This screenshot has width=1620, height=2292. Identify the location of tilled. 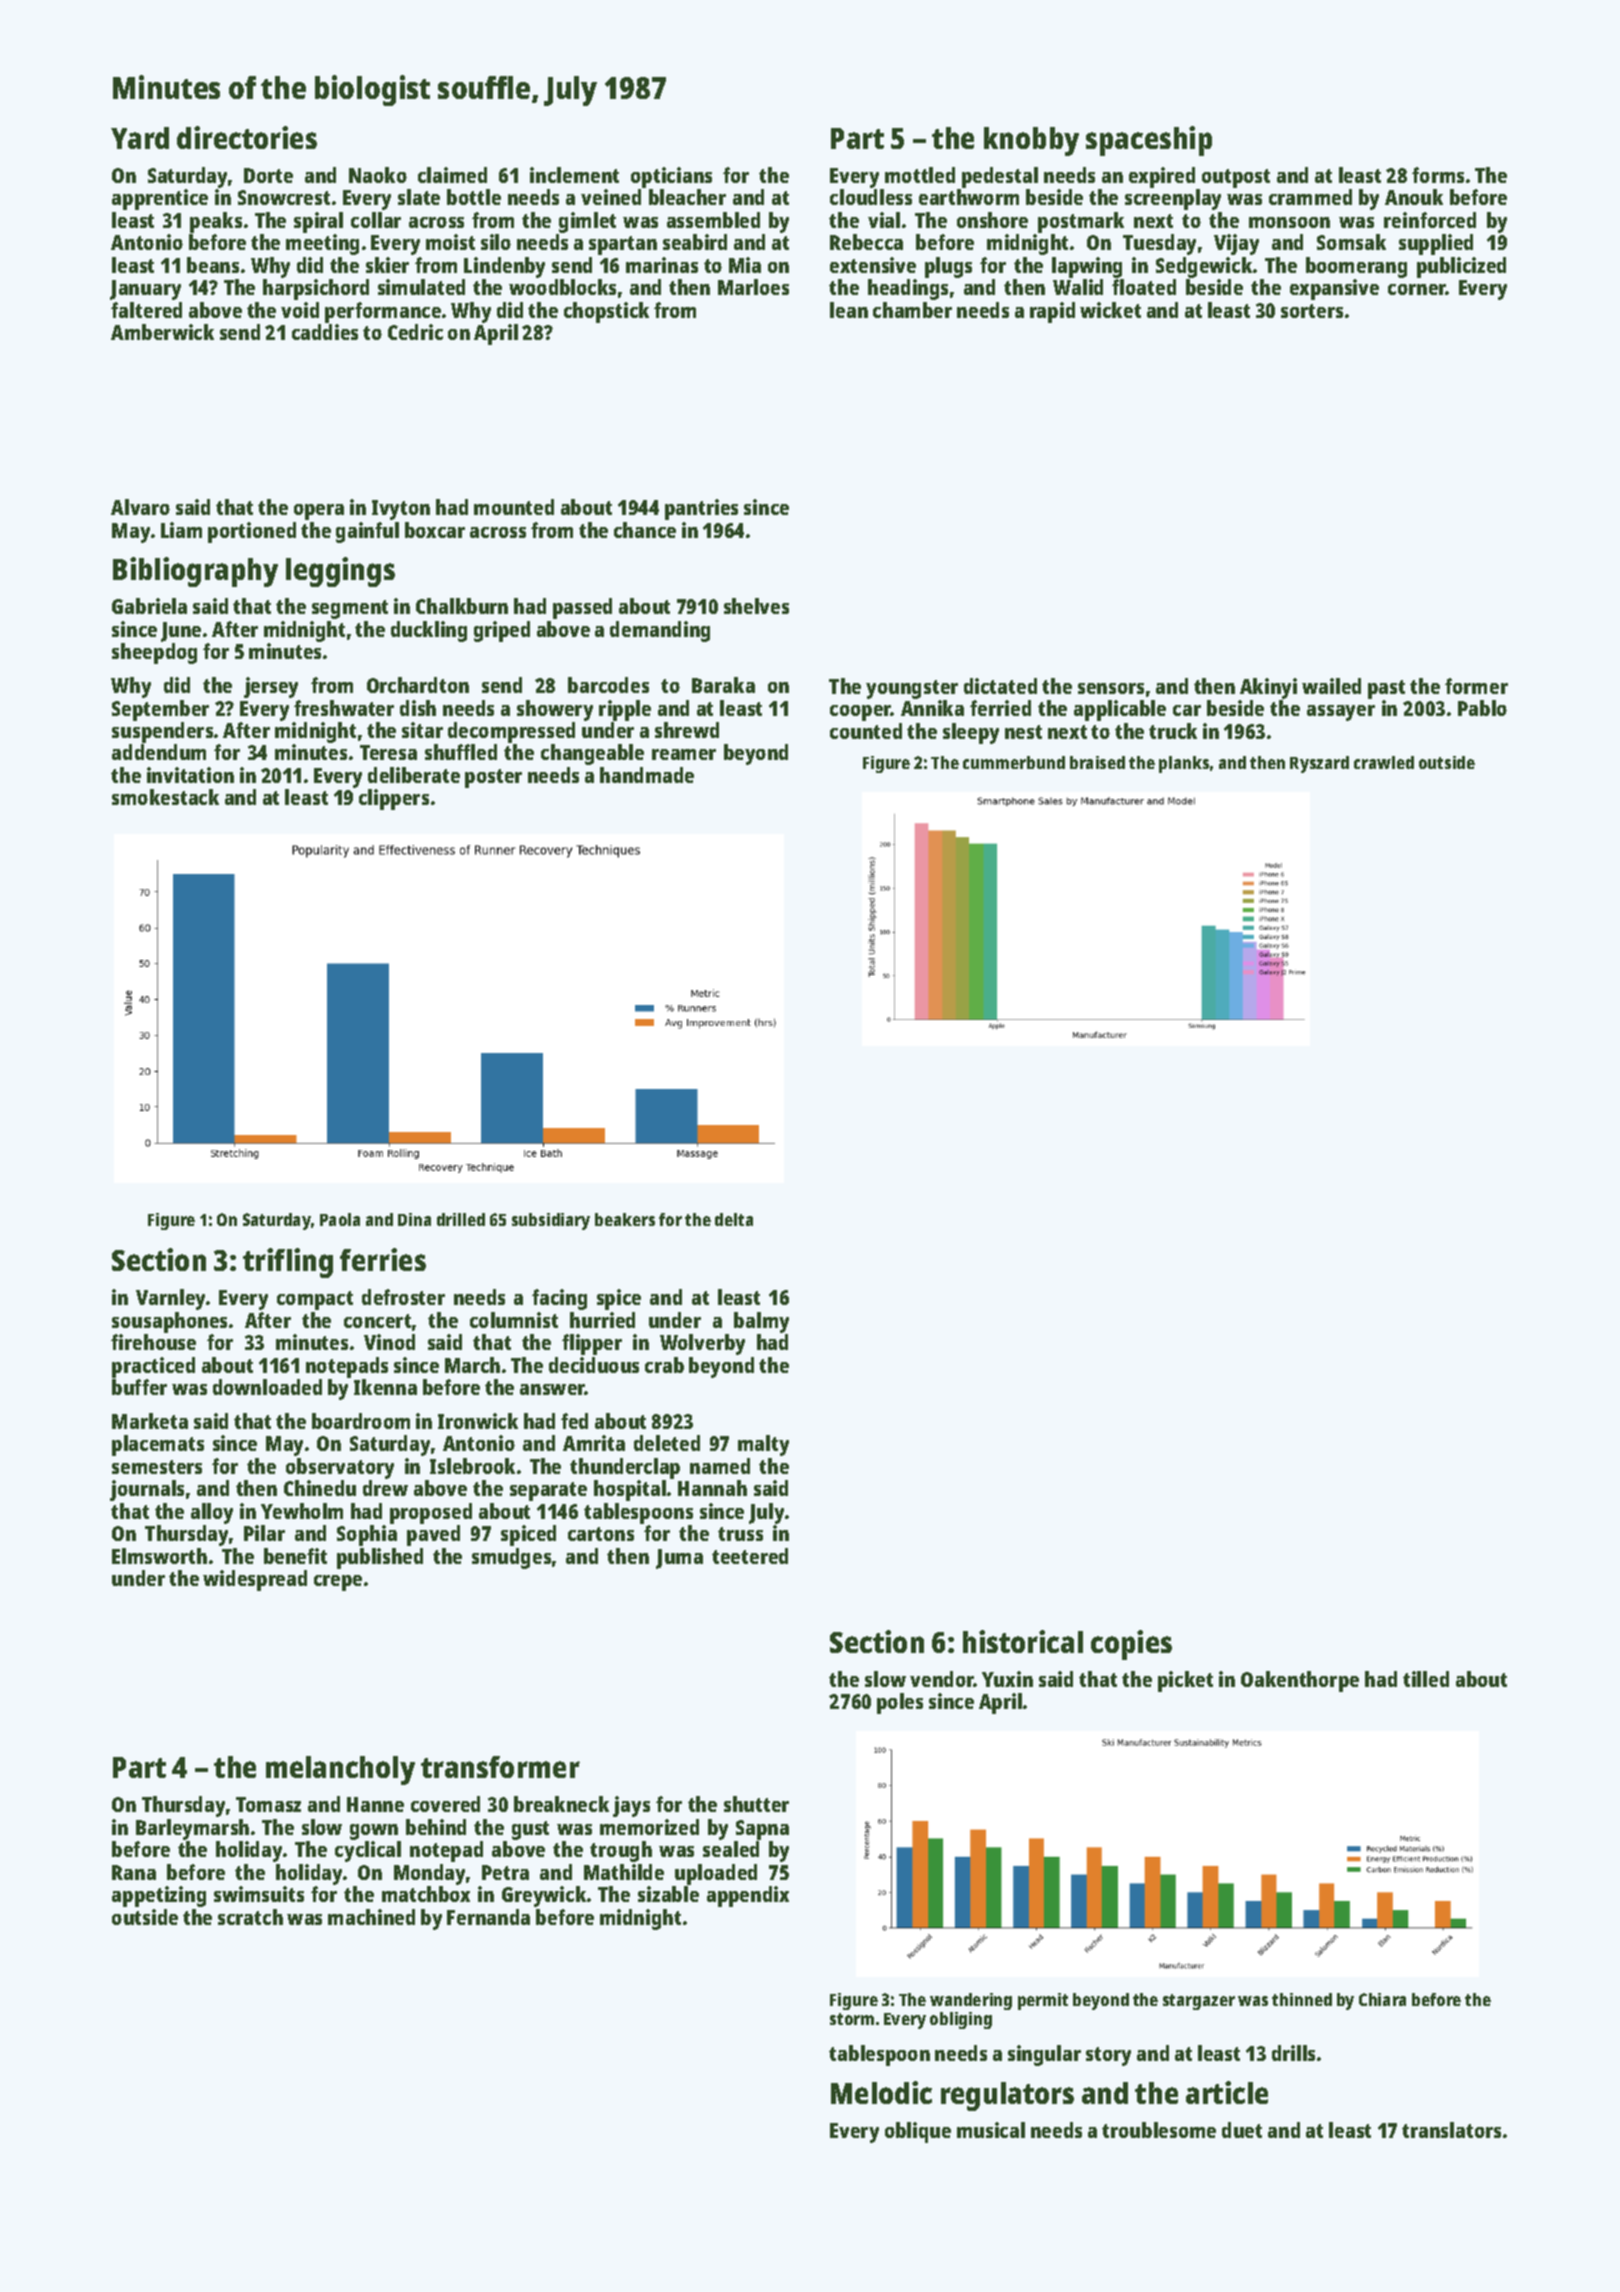
(1426, 1679).
